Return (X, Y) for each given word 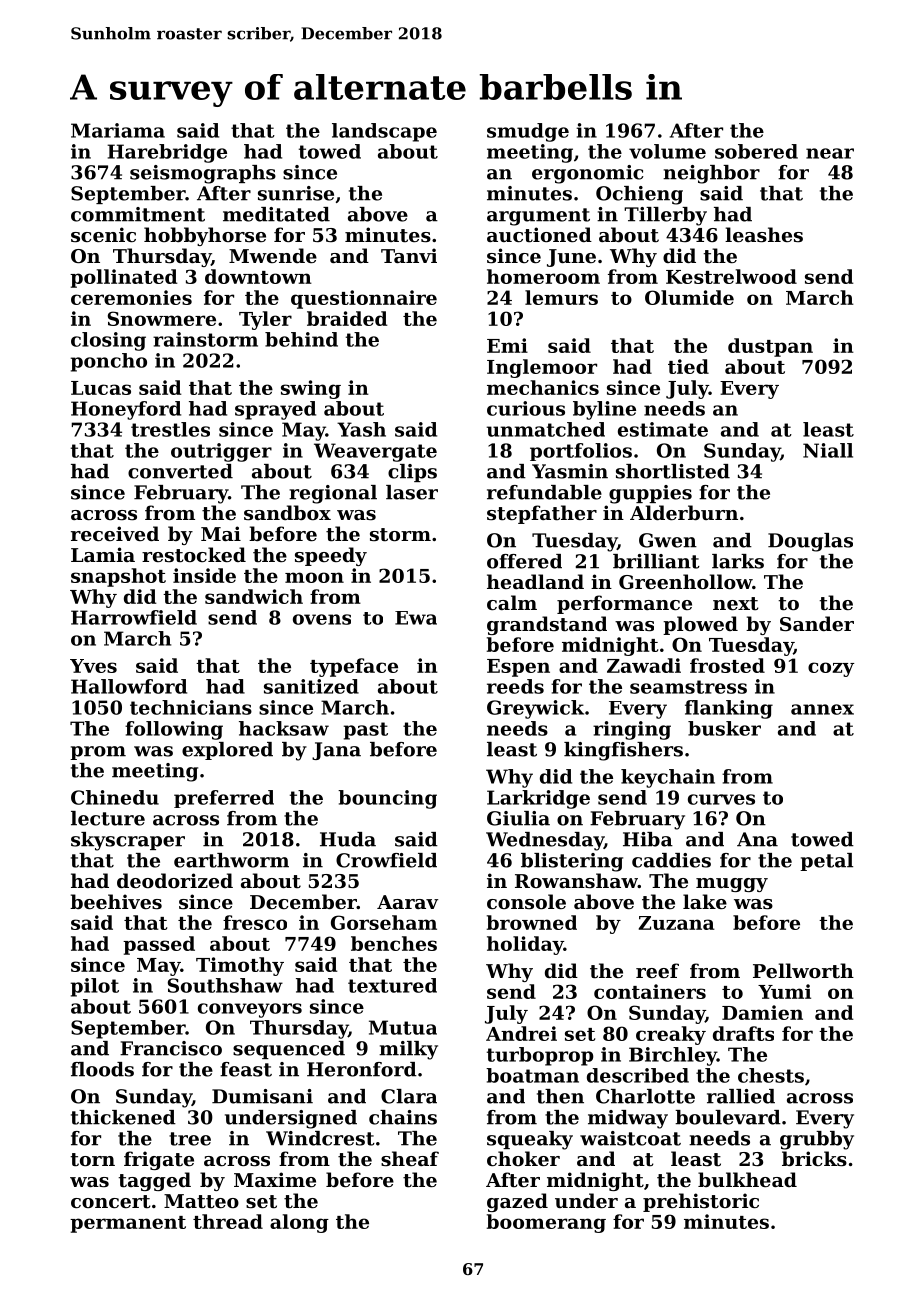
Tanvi (409, 255)
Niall (828, 450)
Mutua (403, 1027)
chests (771, 1075)
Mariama (118, 130)
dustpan (770, 347)
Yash (361, 429)
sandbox (287, 513)
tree (190, 1139)
